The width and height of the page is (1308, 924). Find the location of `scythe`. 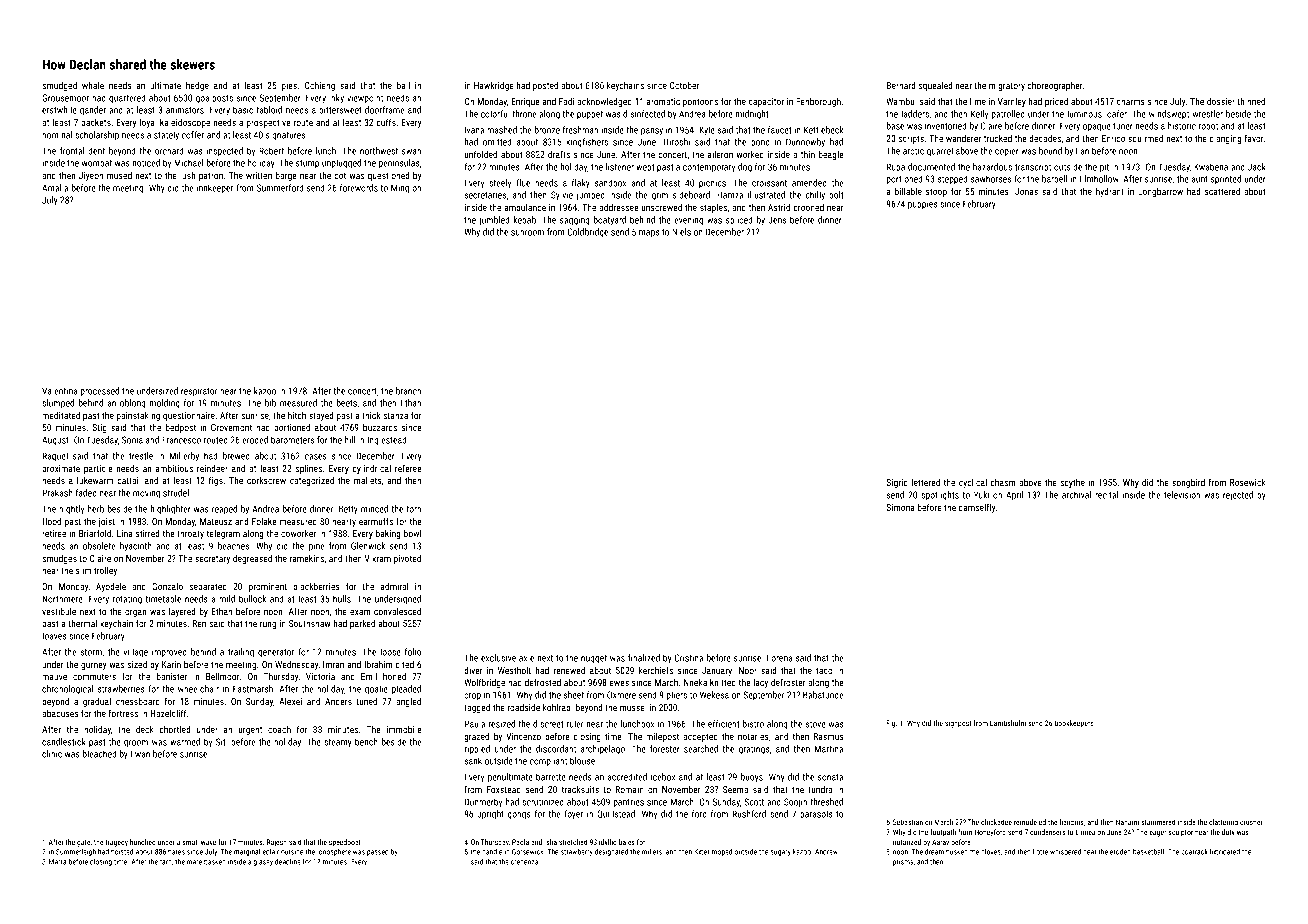

scythe is located at coordinates (1072, 483).
